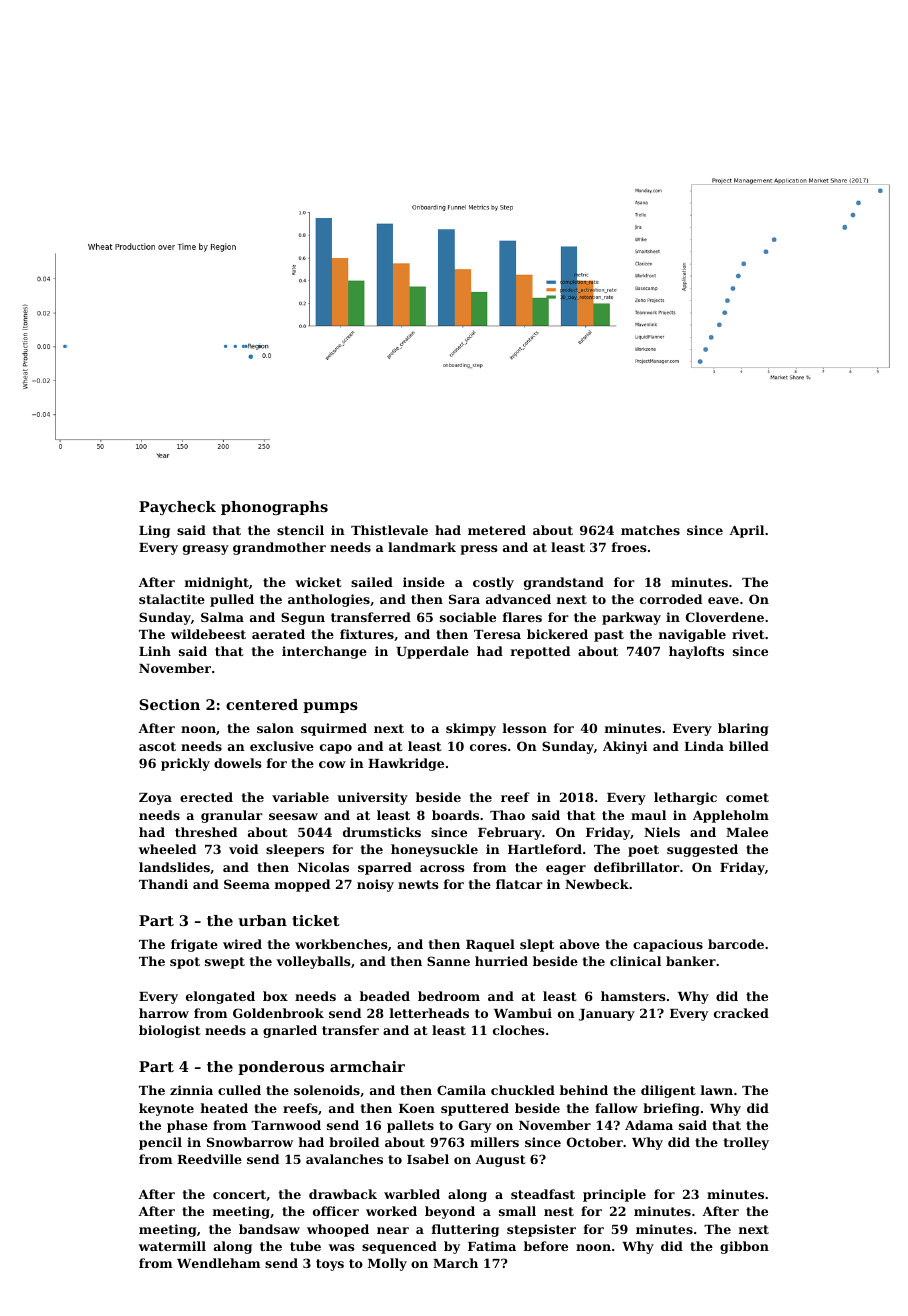  What do you see at coordinates (160, 1143) in the screenshot?
I see `pencil` at bounding box center [160, 1143].
